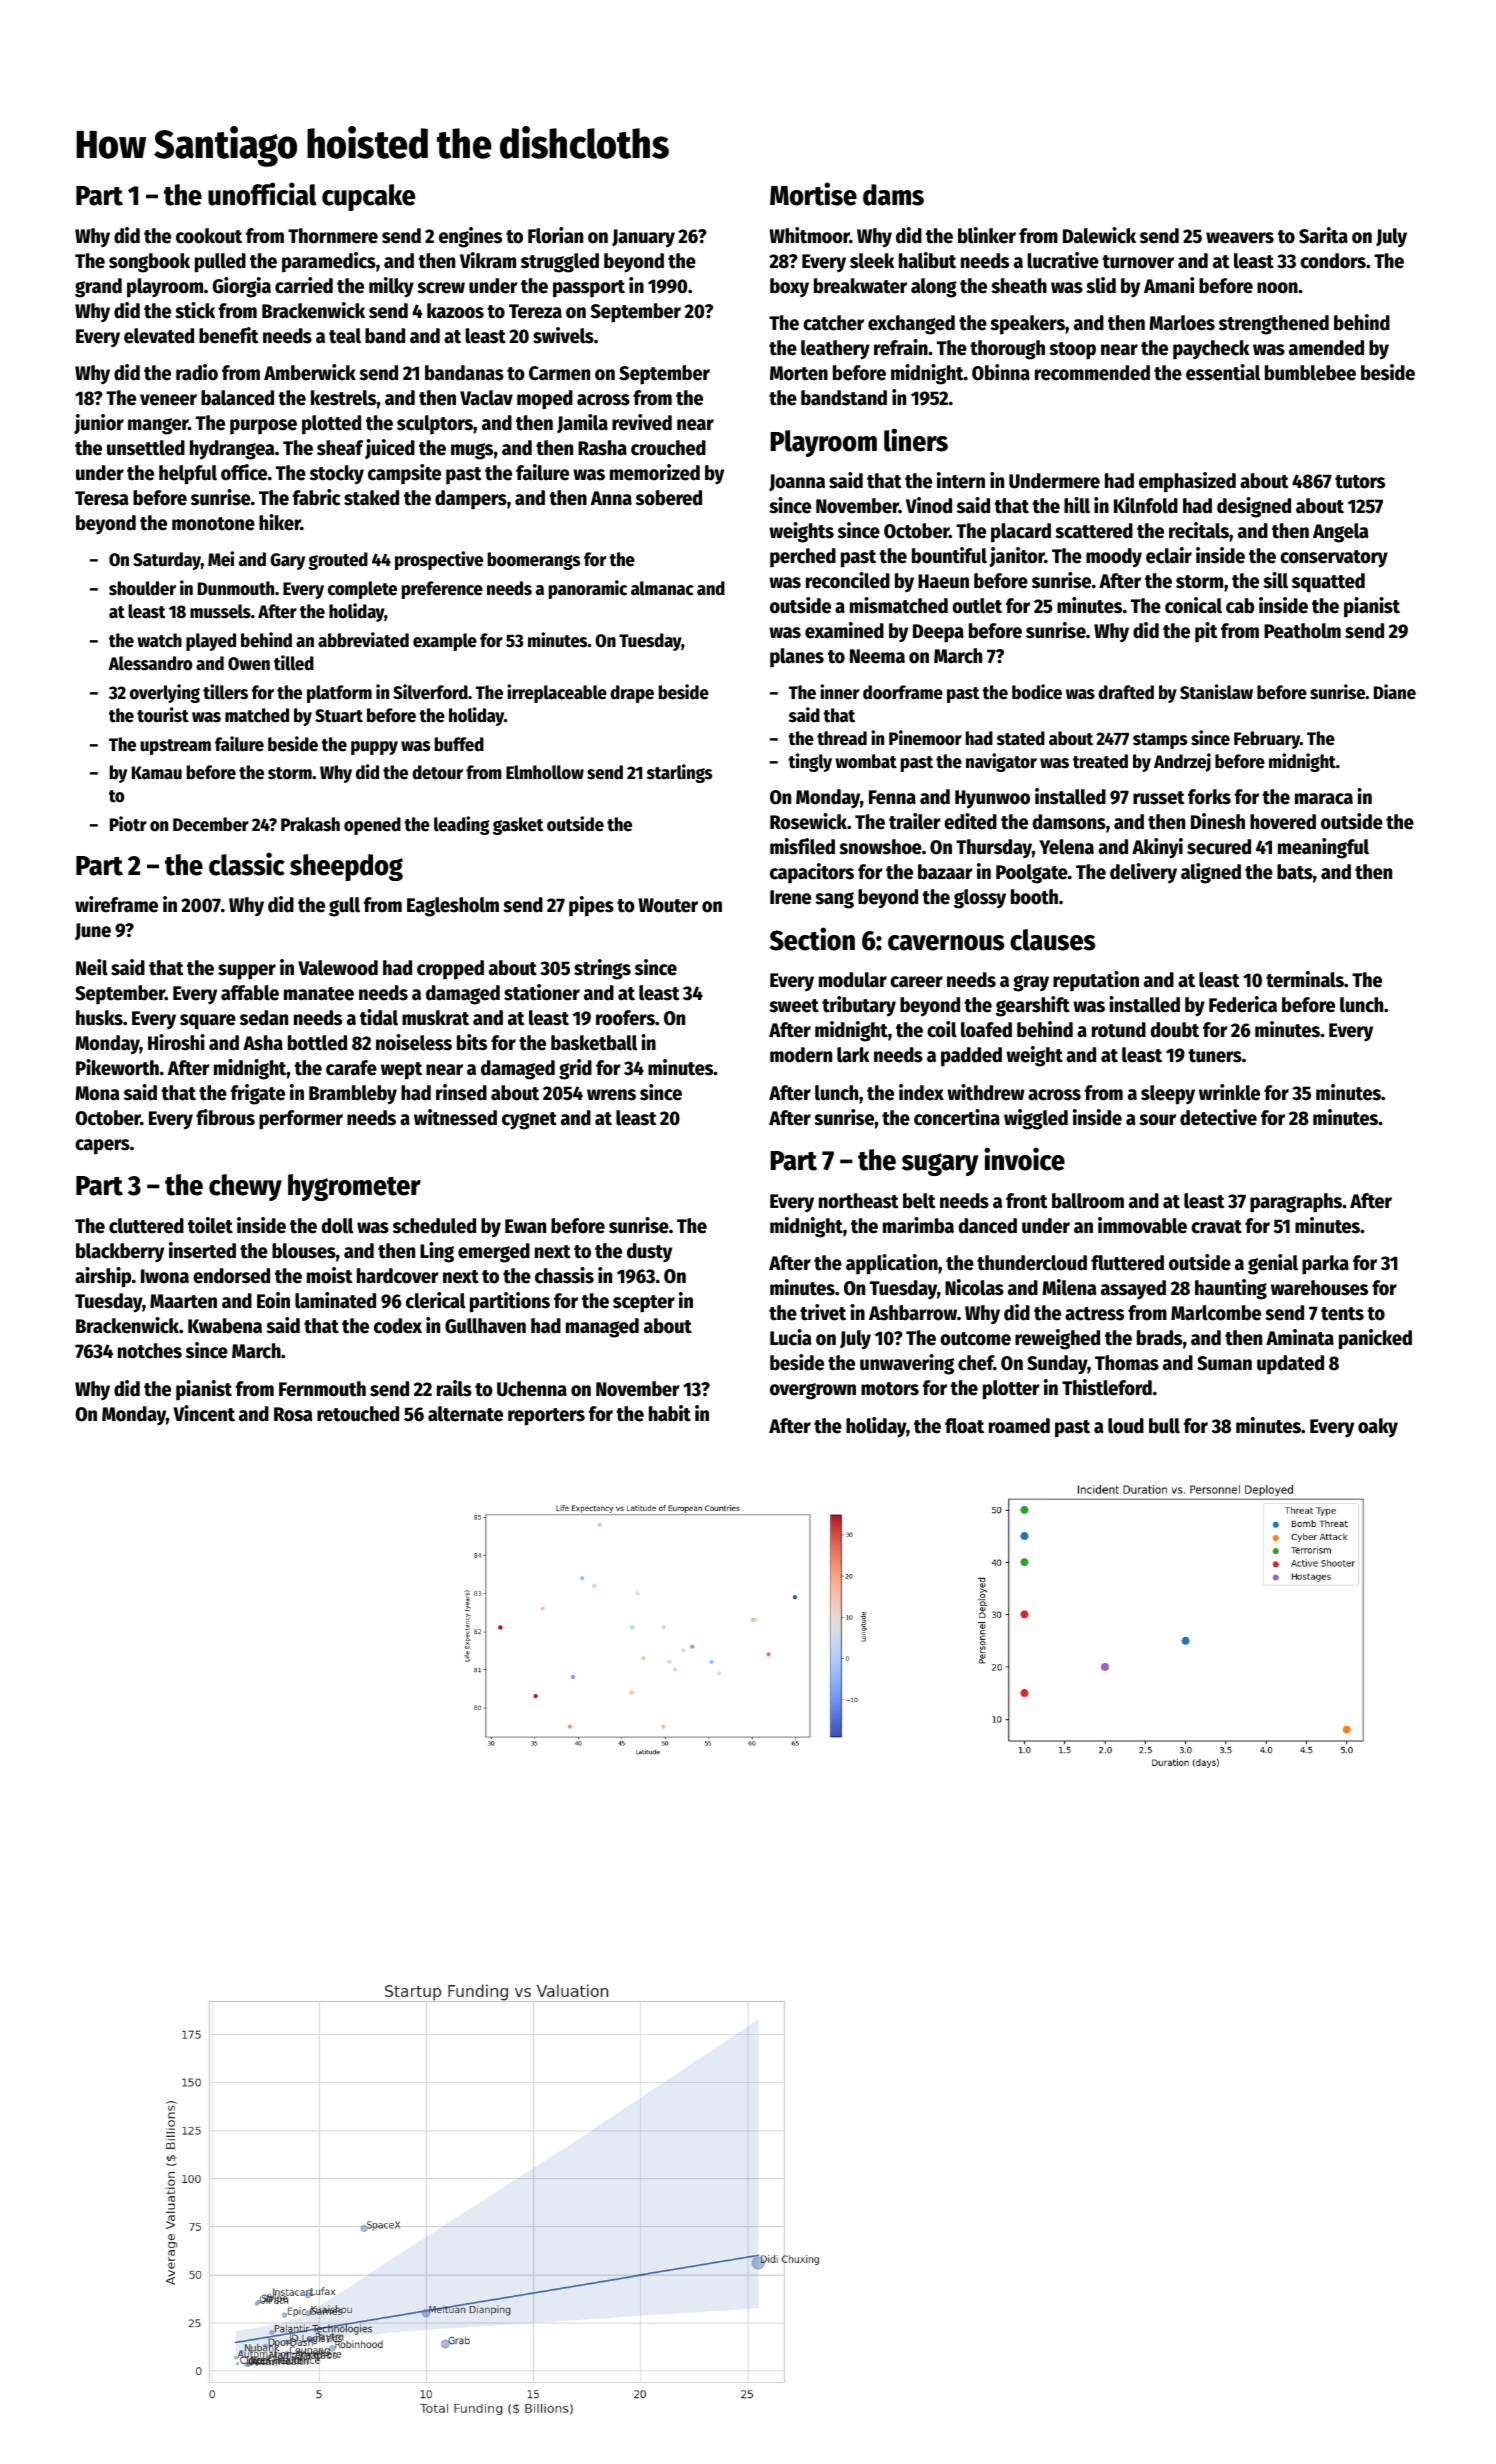 The width and height of the document is (1496, 2464). I want to click on tutors, so click(1360, 482).
